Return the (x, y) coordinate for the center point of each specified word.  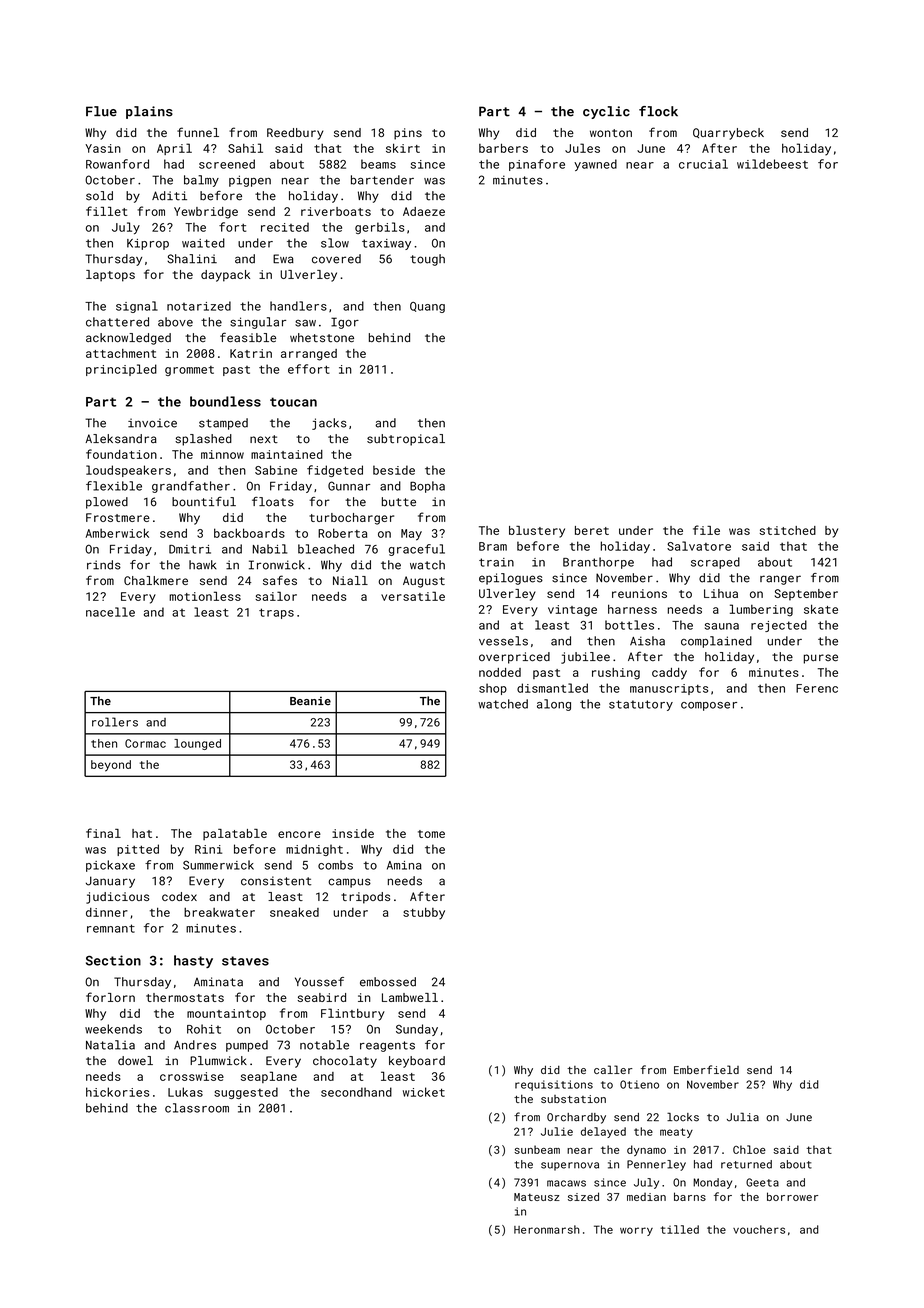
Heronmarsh (547, 1229)
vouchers (759, 1229)
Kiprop (148, 244)
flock (658, 111)
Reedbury (295, 134)
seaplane (269, 1077)
